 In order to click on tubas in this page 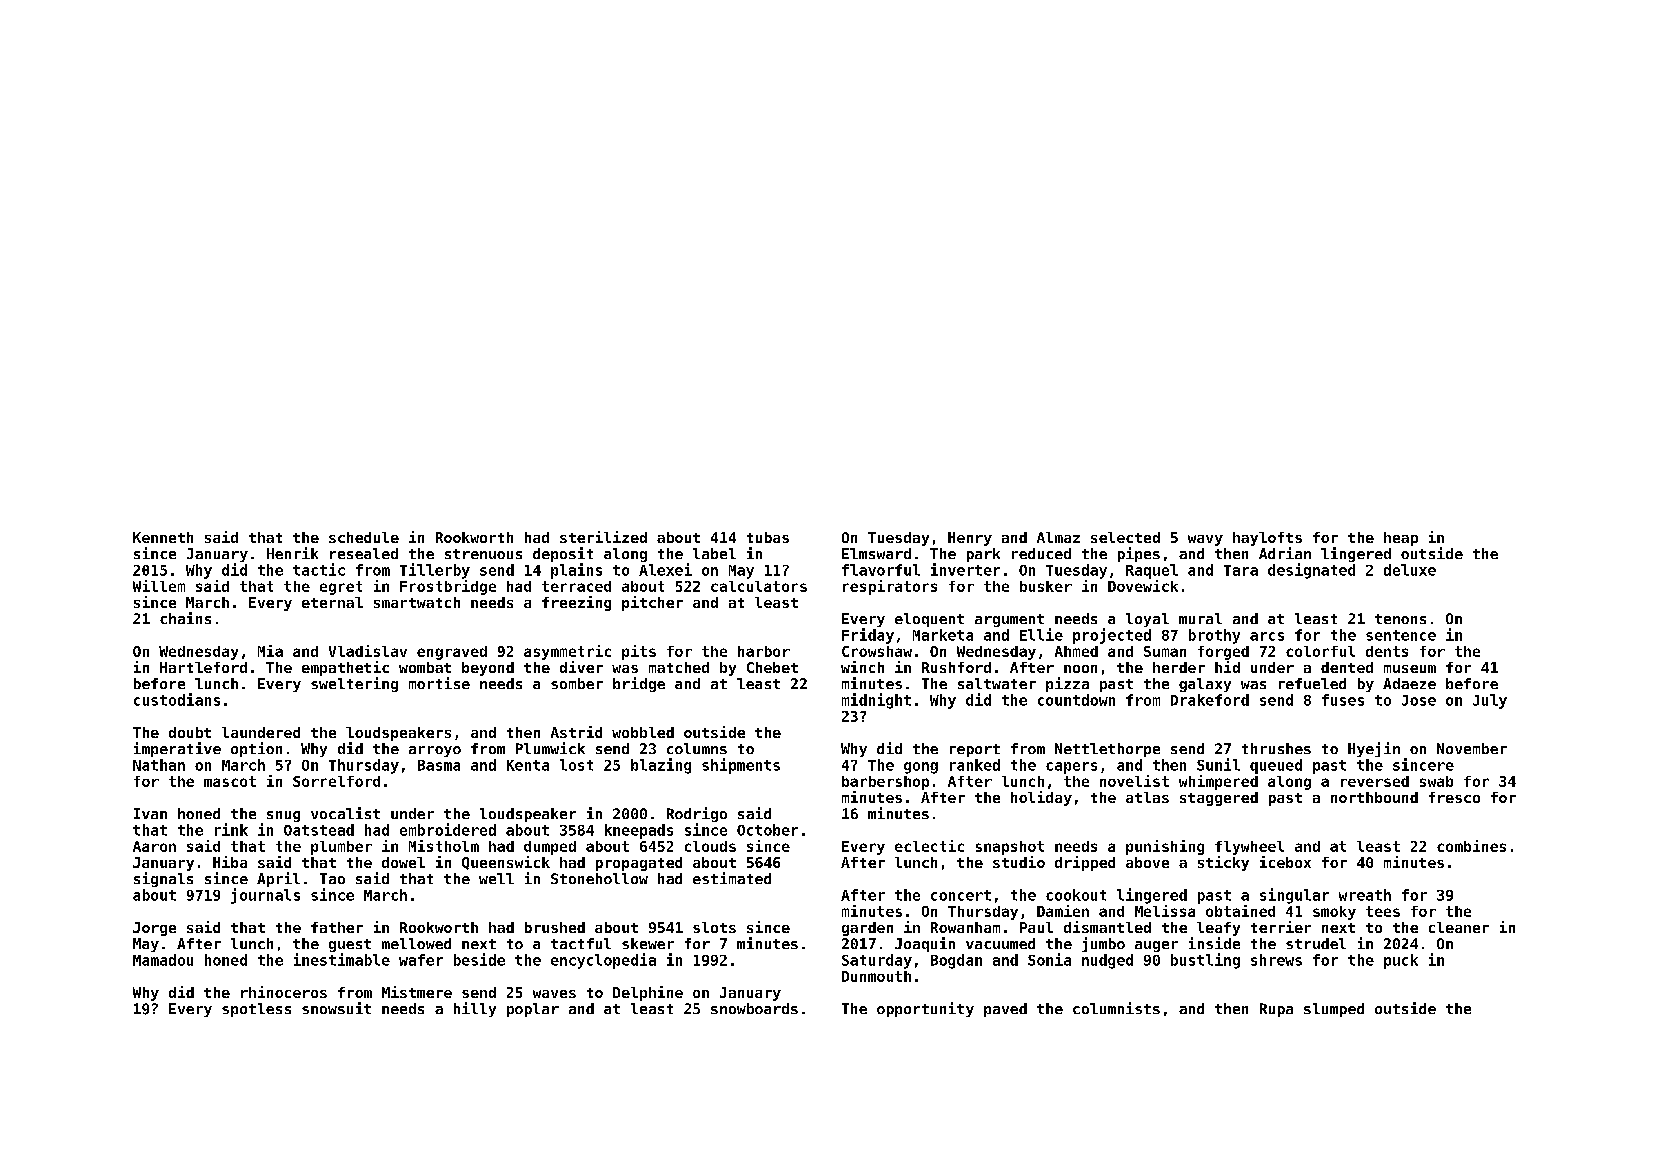, I will do `click(768, 537)`.
